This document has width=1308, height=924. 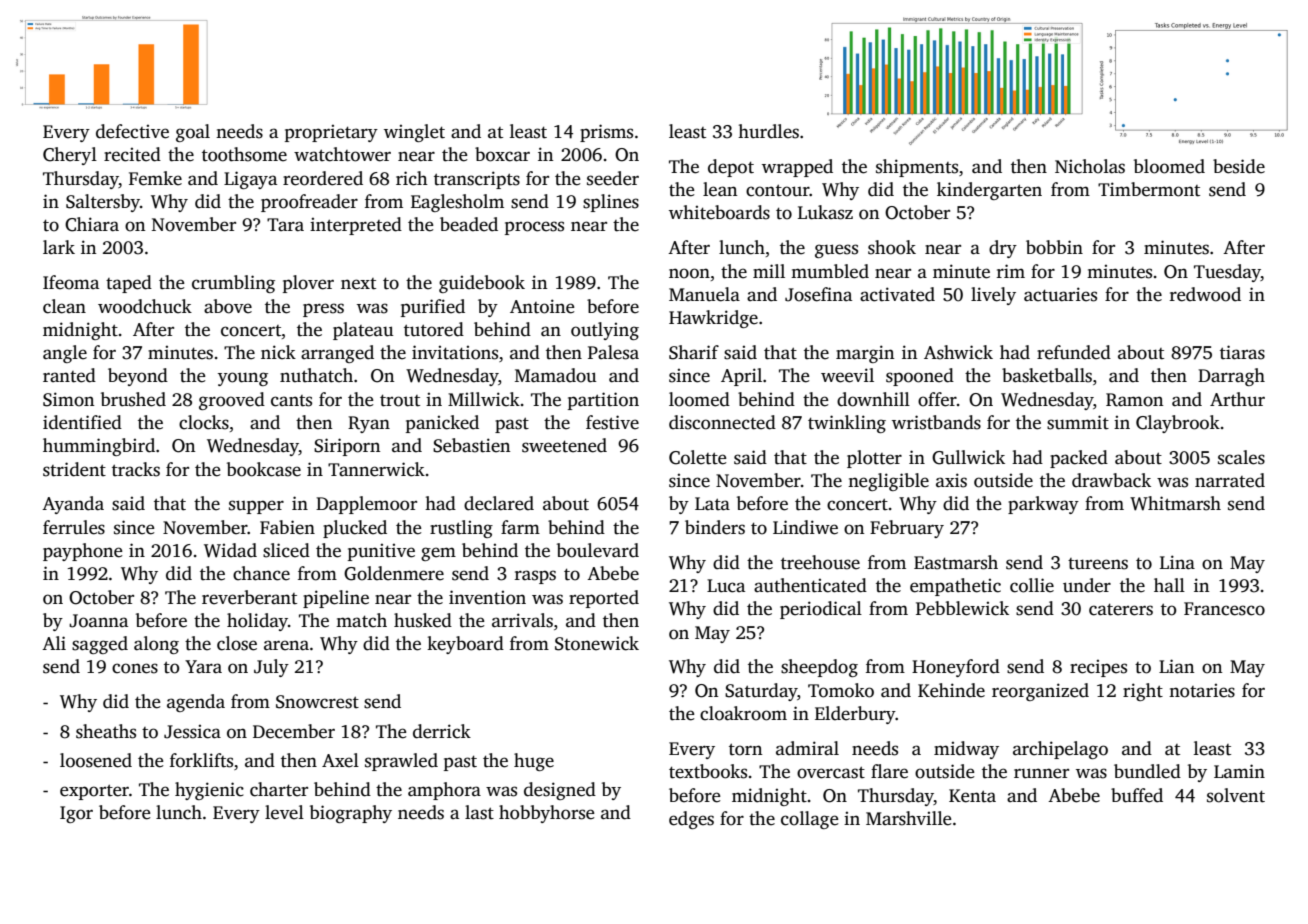 I want to click on parkway, so click(x=1043, y=505).
